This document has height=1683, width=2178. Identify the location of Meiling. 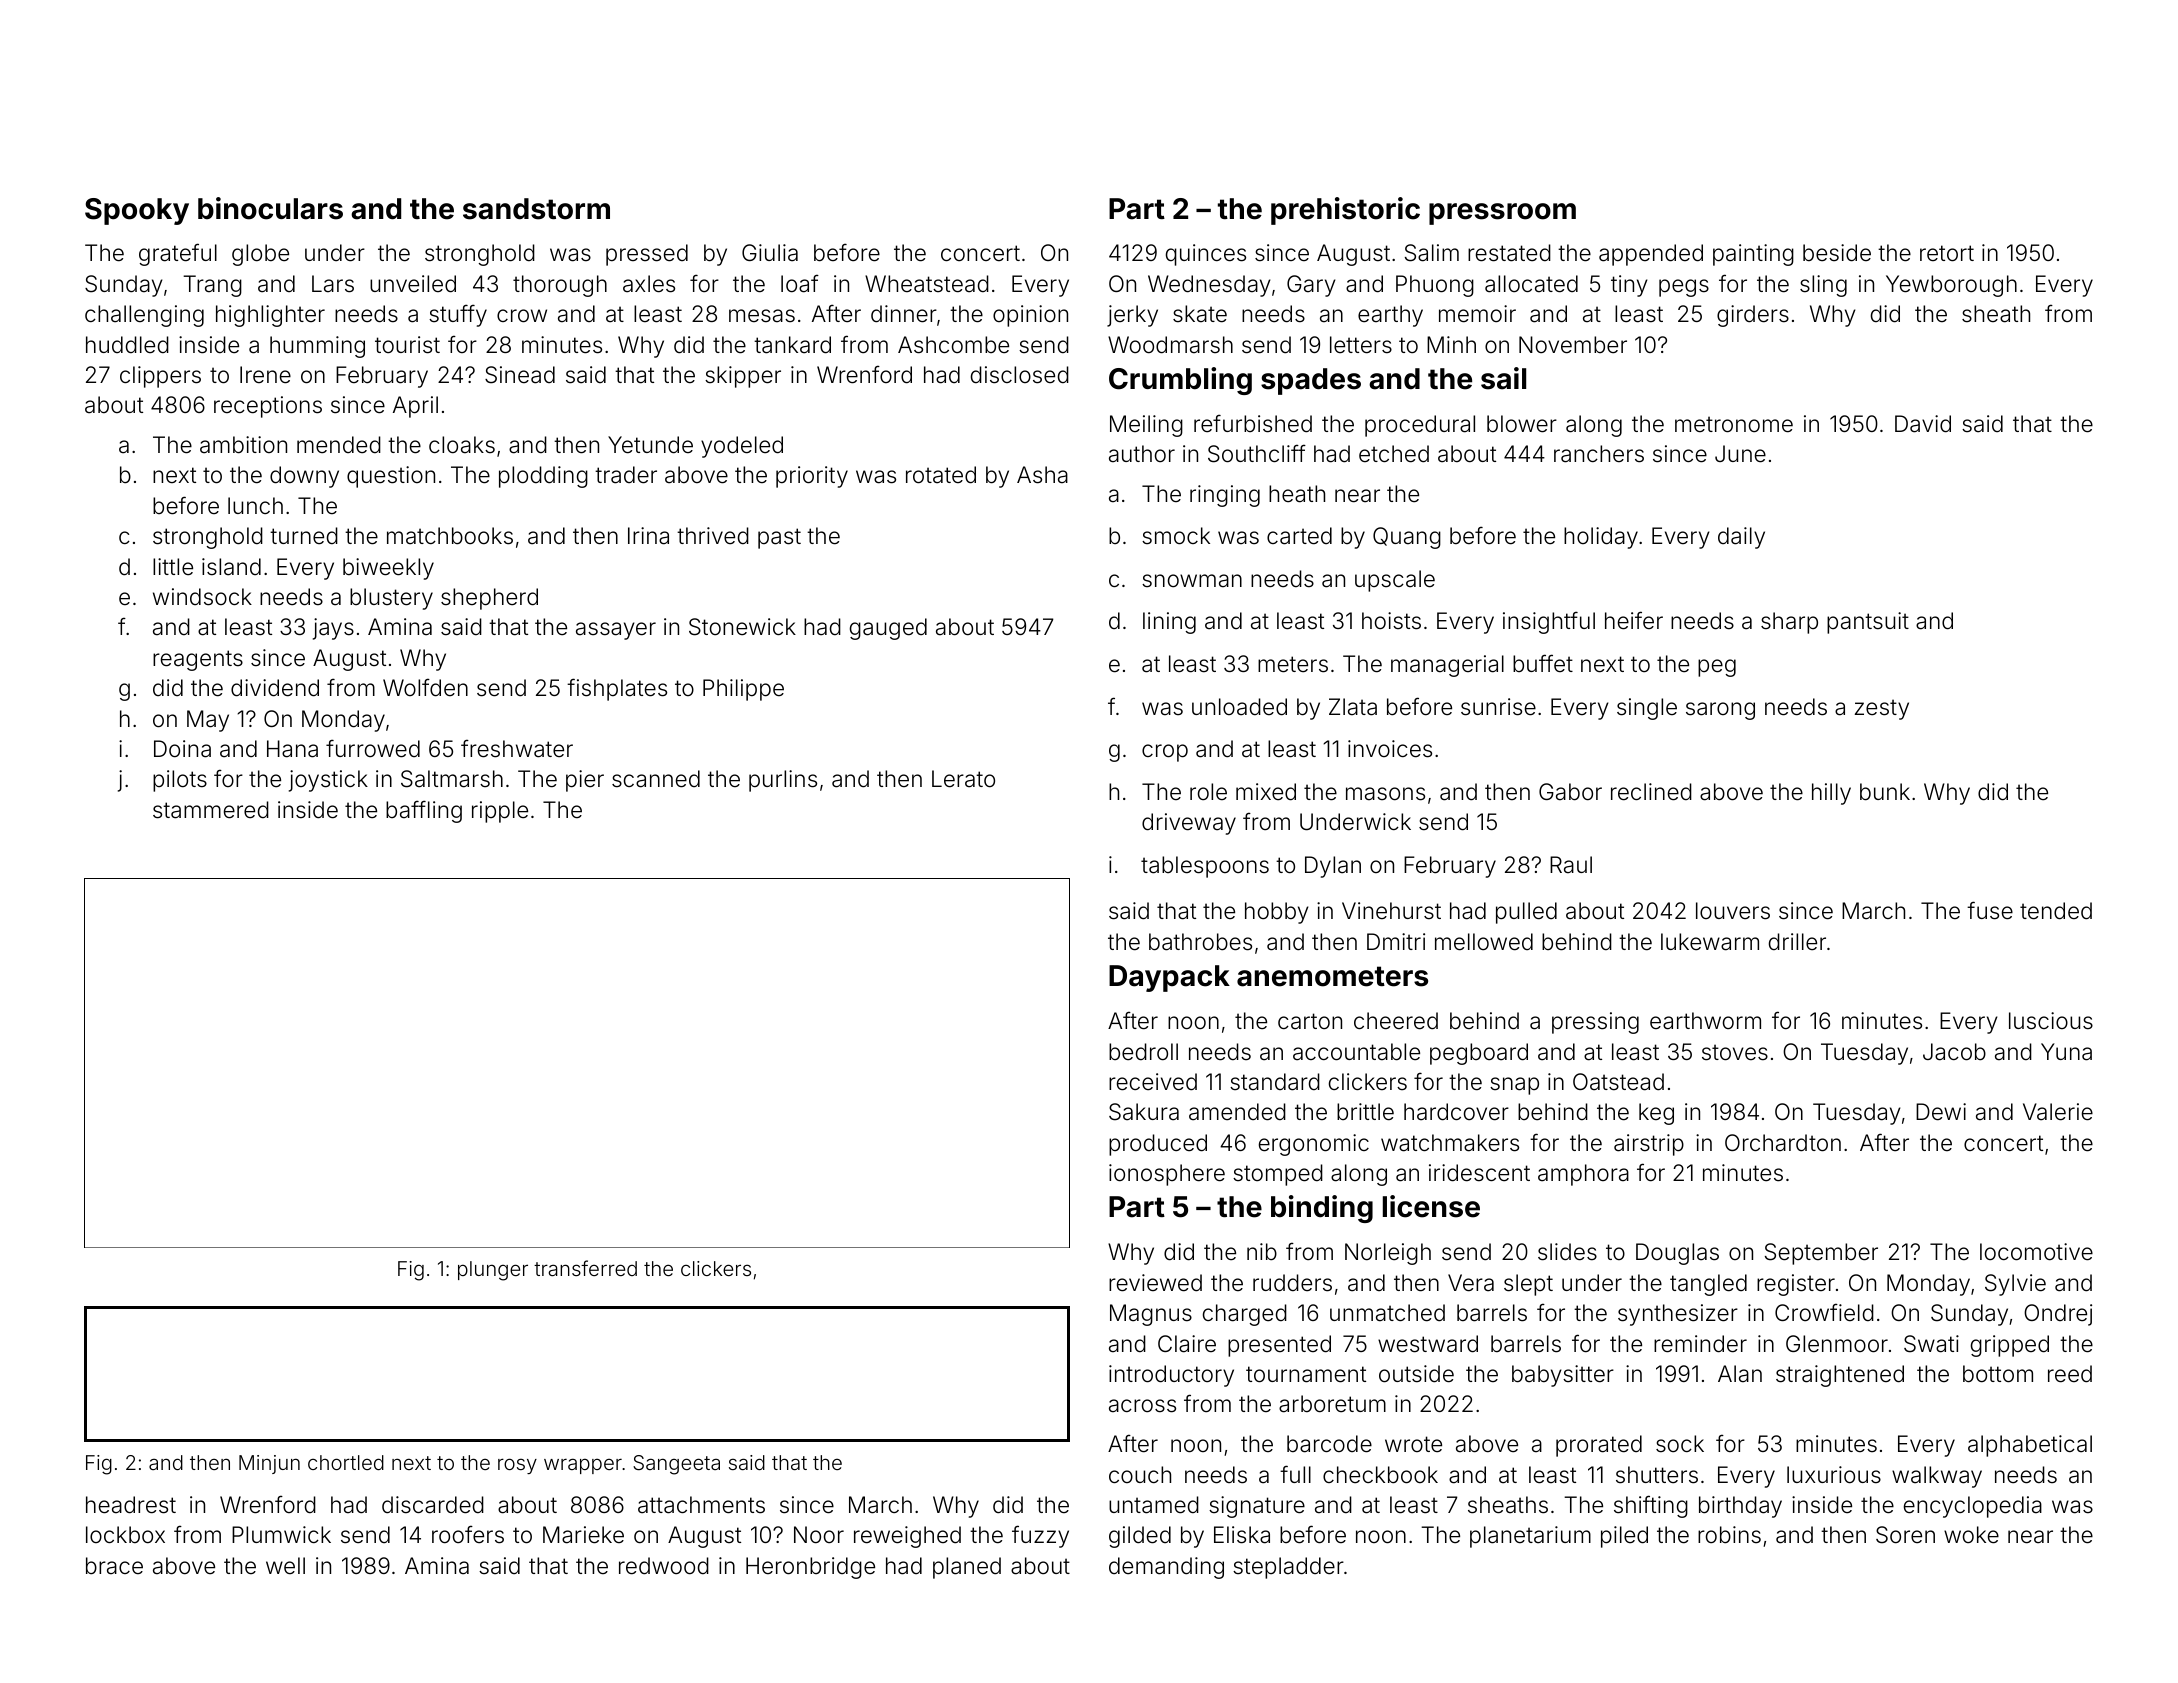
(1146, 426).
